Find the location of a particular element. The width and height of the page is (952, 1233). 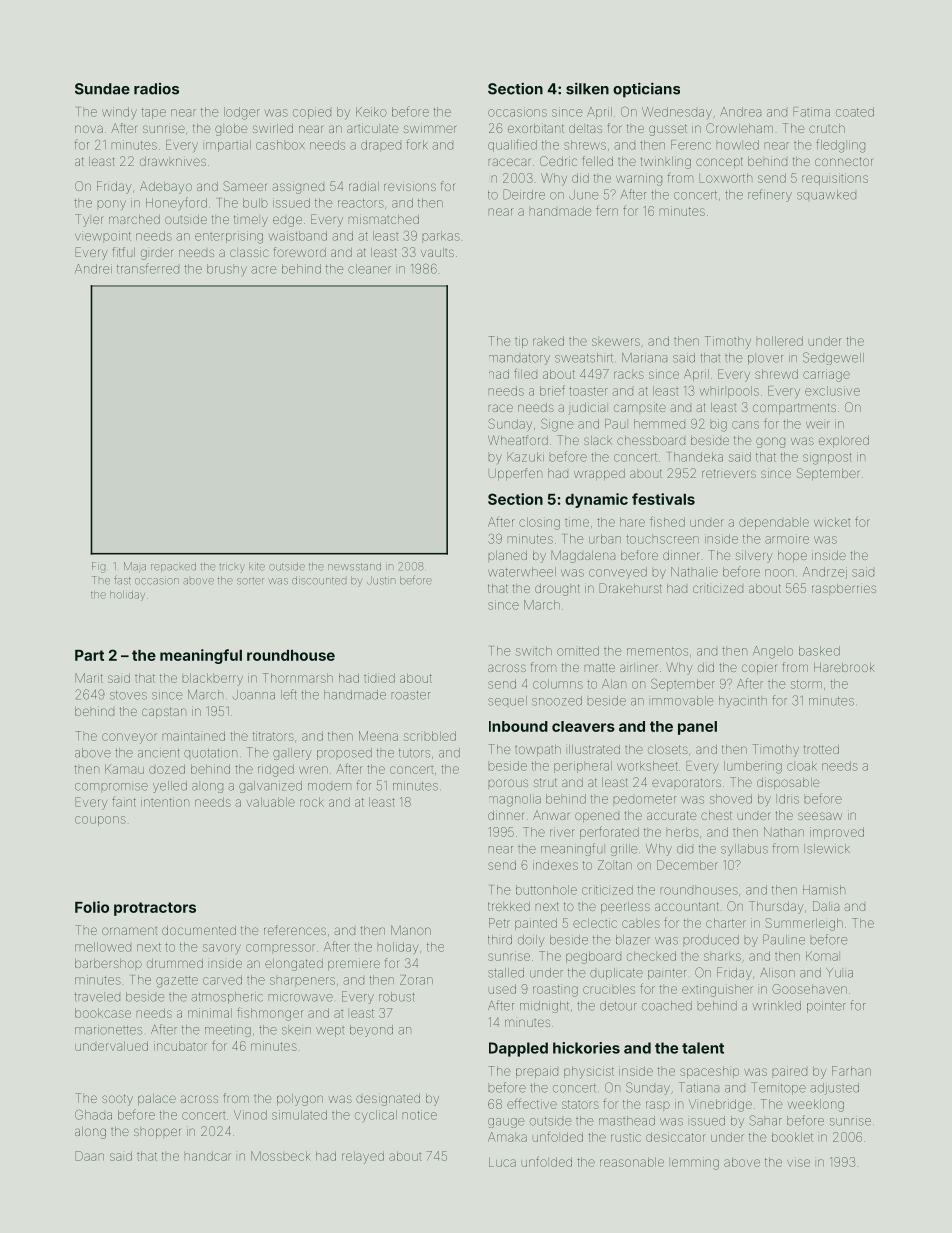

compromise is located at coordinates (111, 787).
